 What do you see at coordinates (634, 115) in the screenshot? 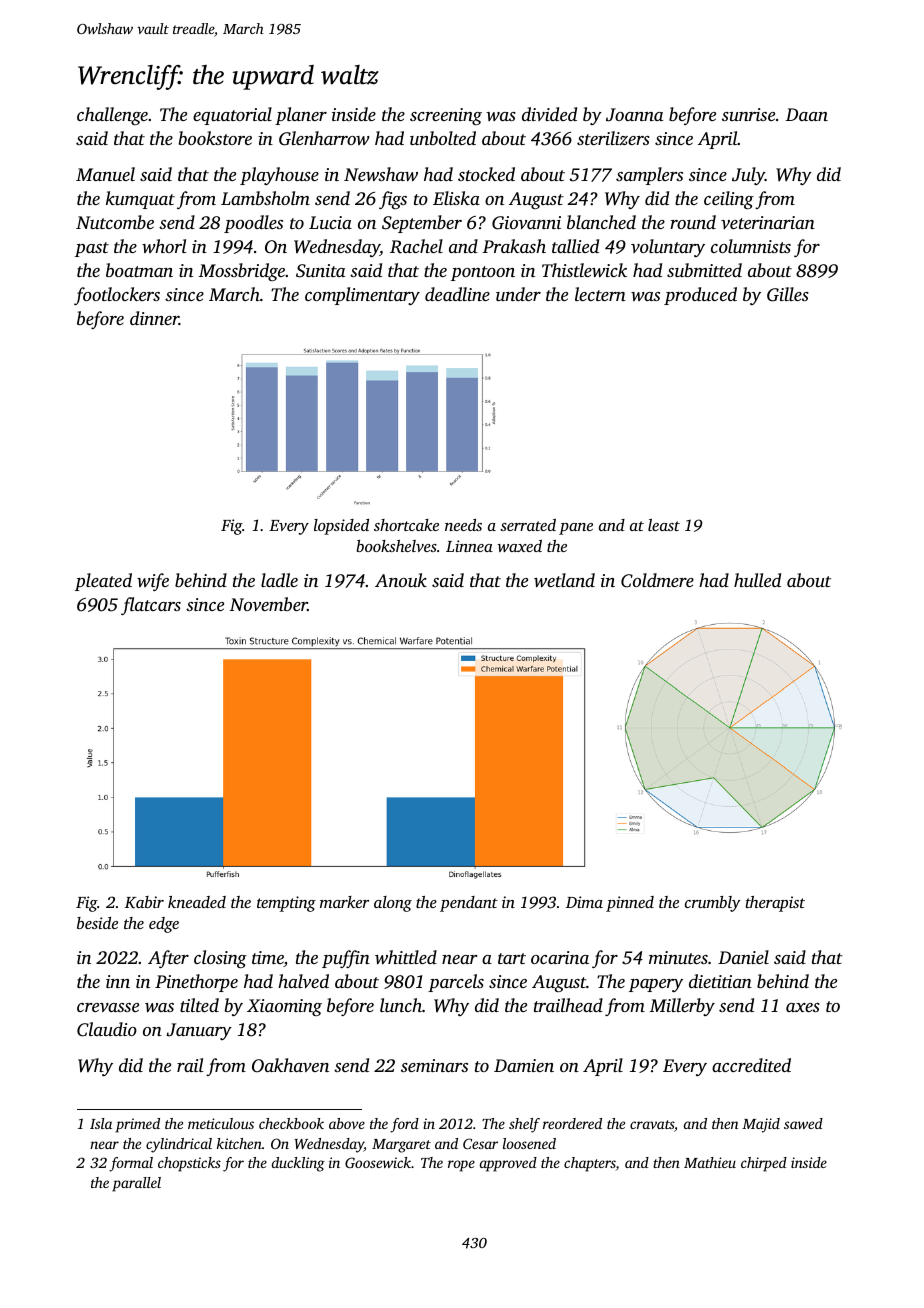
I see `Joanna` at bounding box center [634, 115].
